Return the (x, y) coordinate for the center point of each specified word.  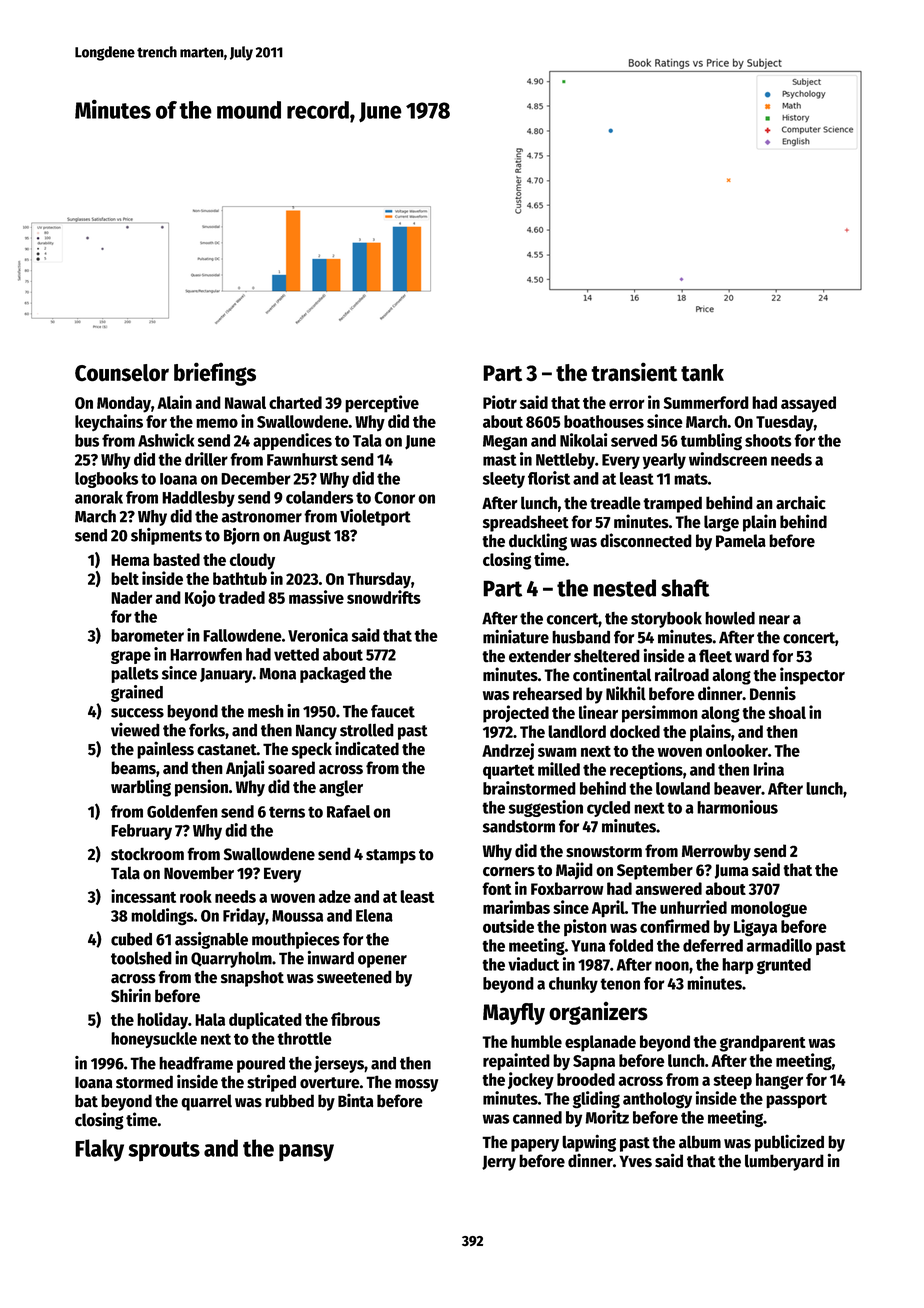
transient (634, 372)
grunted (784, 966)
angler (341, 788)
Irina (768, 769)
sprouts (164, 1151)
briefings (215, 374)
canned (537, 1117)
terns (287, 812)
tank (702, 373)
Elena (374, 915)
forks (207, 730)
